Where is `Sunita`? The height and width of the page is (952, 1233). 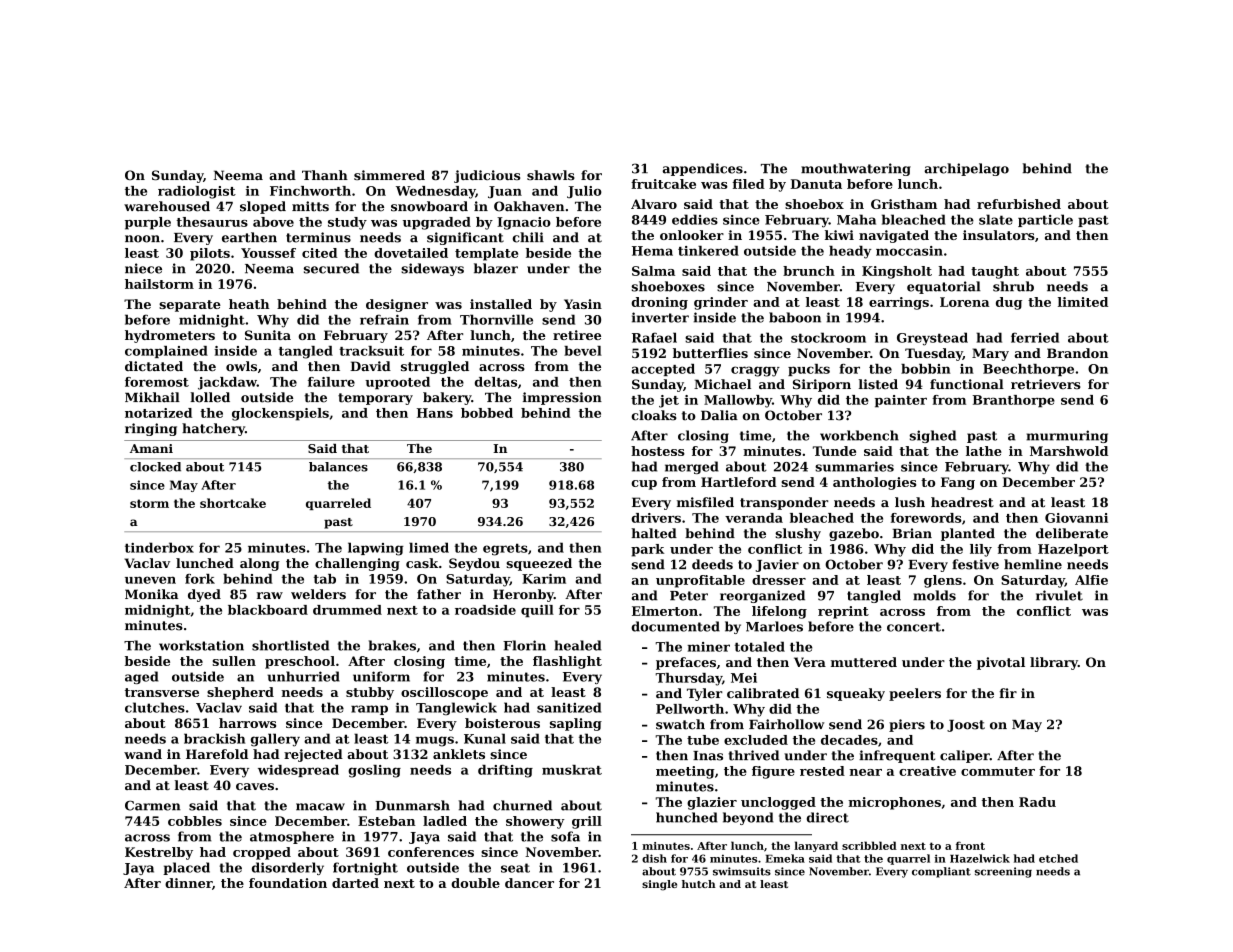
Sunita is located at coordinates (268, 335).
